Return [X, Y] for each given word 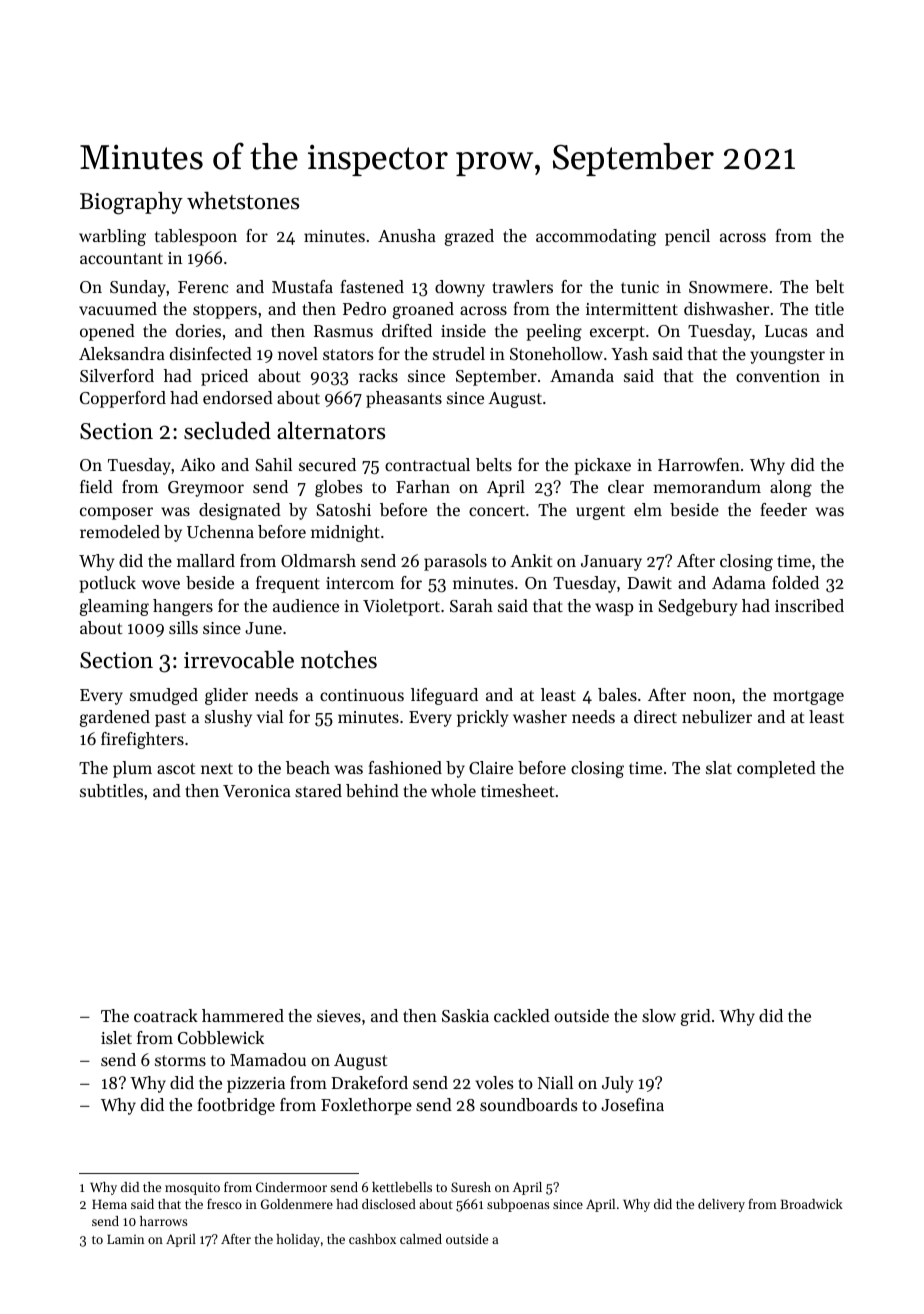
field [96, 486]
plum [132, 769]
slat [719, 767]
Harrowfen [699, 464]
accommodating [596, 237]
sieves [339, 1016]
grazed [469, 237]
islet [116, 1037]
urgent [600, 512]
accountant [121, 258]
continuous [362, 695]
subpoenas [518, 1205]
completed [776, 769]
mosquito [192, 1188]
